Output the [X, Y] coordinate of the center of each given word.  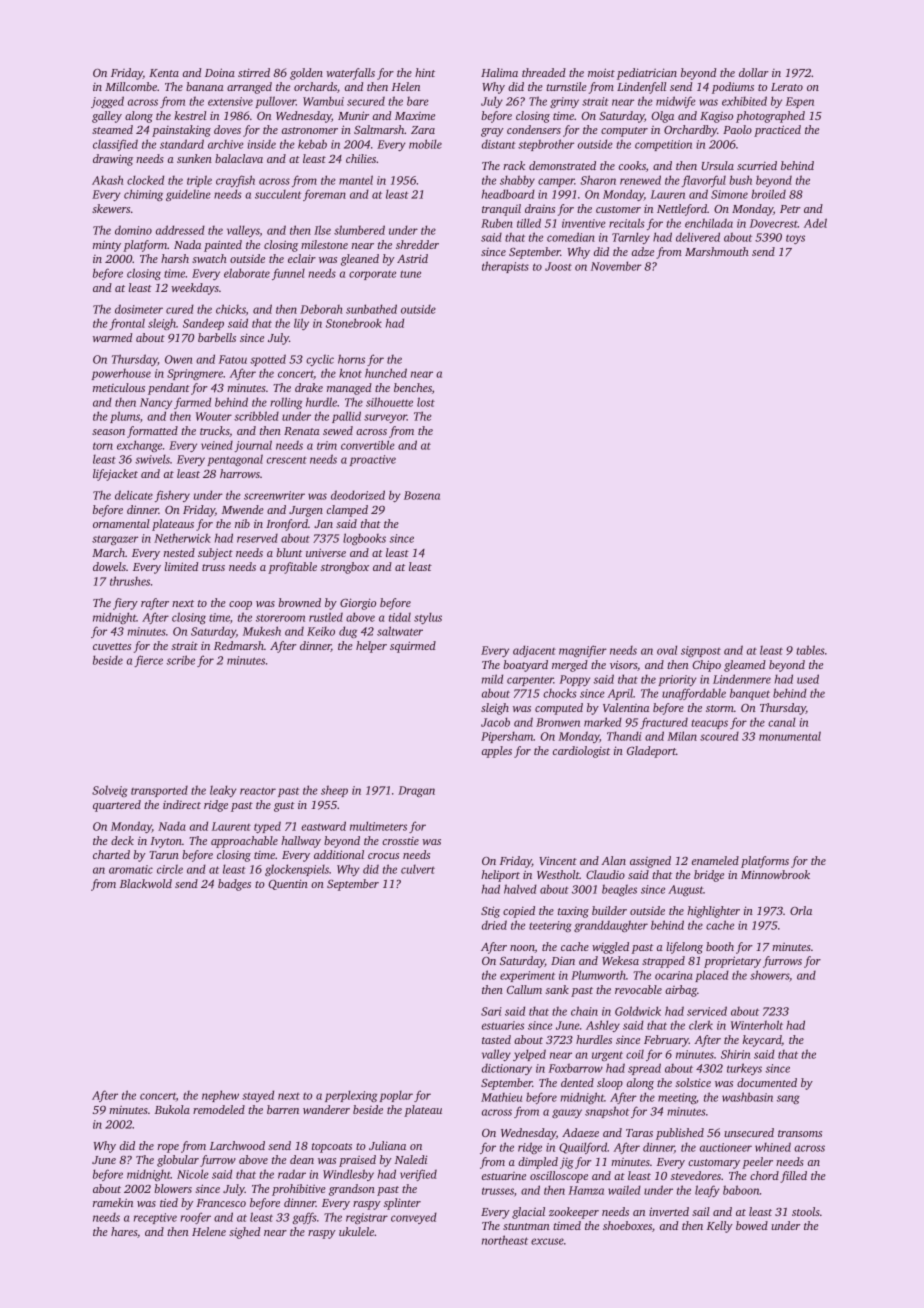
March [108, 552]
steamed [112, 129]
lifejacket [115, 475]
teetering [550, 926]
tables [810, 650]
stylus [428, 618]
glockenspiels [297, 870]
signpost [701, 651]
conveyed [414, 1218]
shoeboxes [627, 1225]
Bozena [422, 495]
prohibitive [299, 1190]
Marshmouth [717, 251]
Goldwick [638, 1011]
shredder [417, 244]
